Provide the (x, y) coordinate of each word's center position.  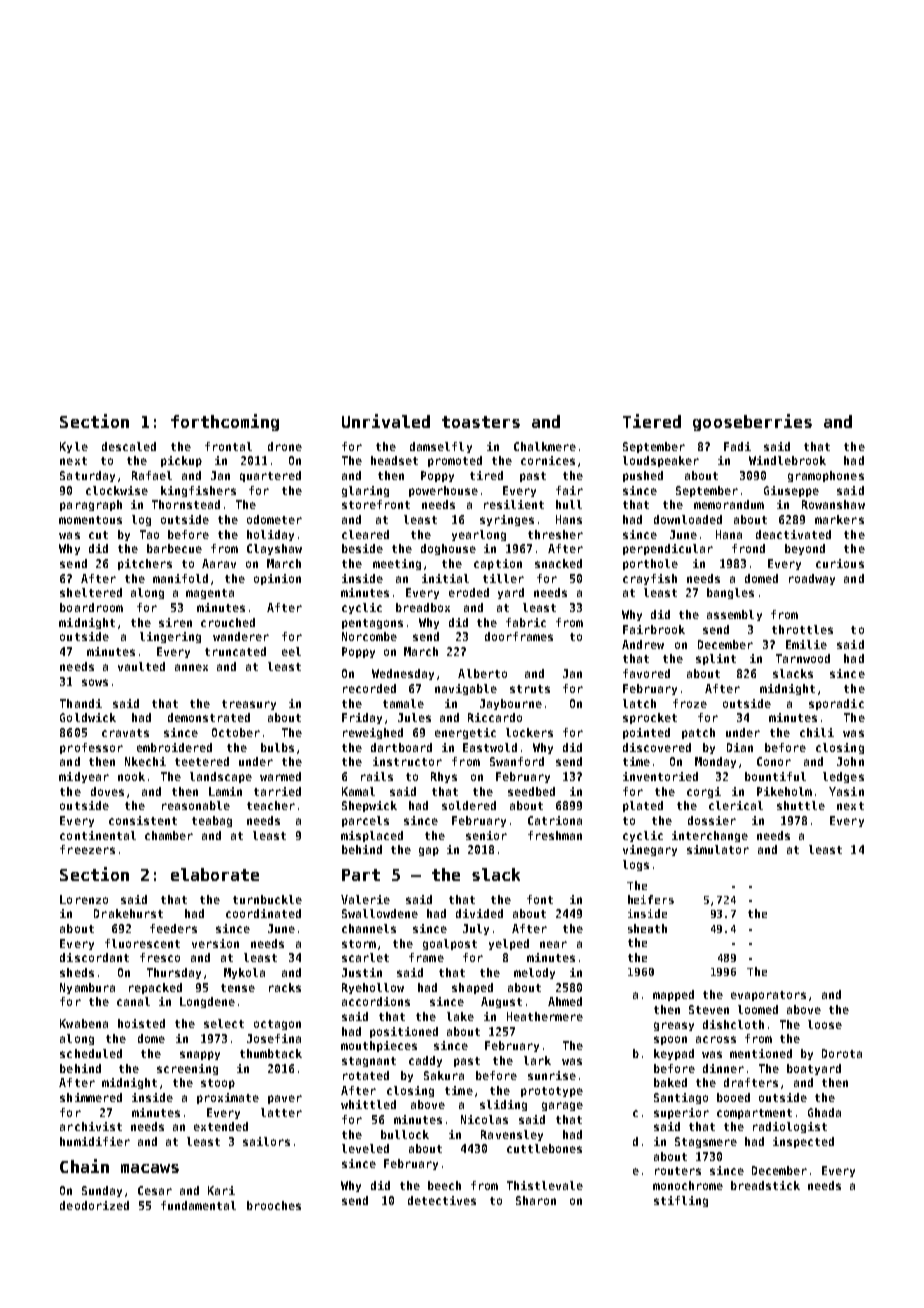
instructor (407, 761)
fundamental (198, 1205)
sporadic (836, 704)
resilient (514, 504)
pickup (181, 461)
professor (91, 748)
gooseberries (752, 422)
